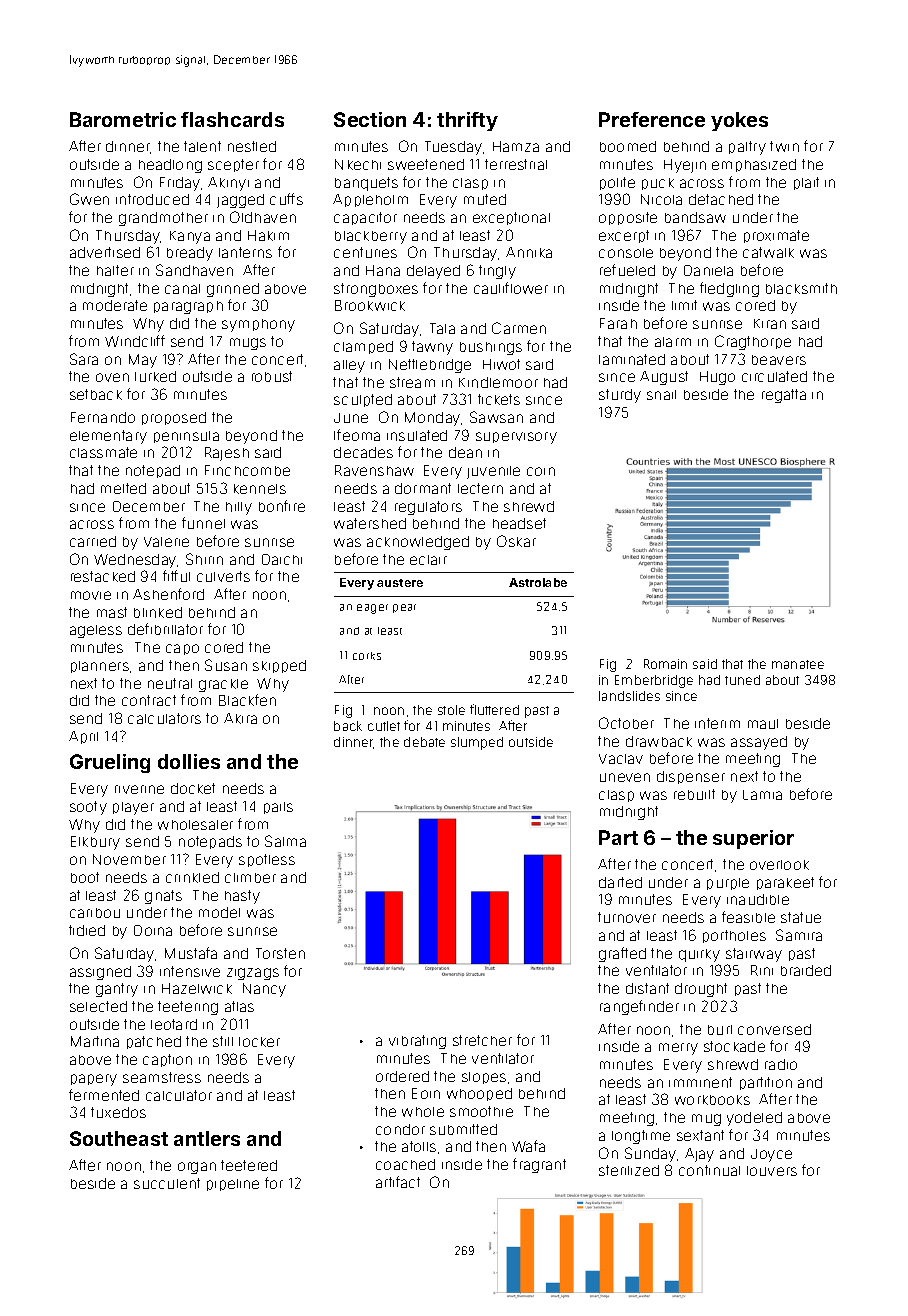 This screenshot has height=1316, width=908. I want to click on Finchcombe, so click(247, 470).
